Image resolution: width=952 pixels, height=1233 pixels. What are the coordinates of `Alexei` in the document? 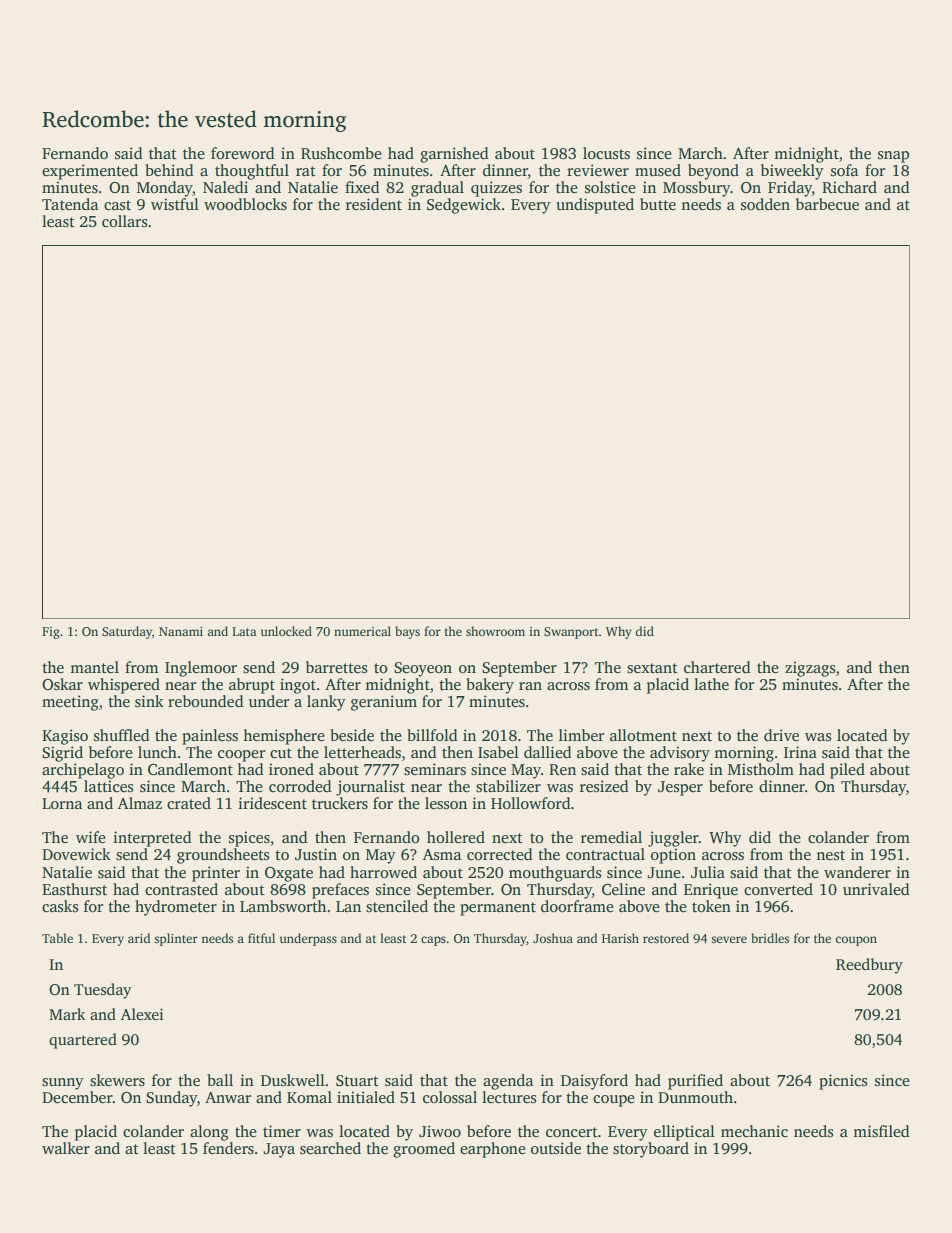 It's located at (142, 1014).
